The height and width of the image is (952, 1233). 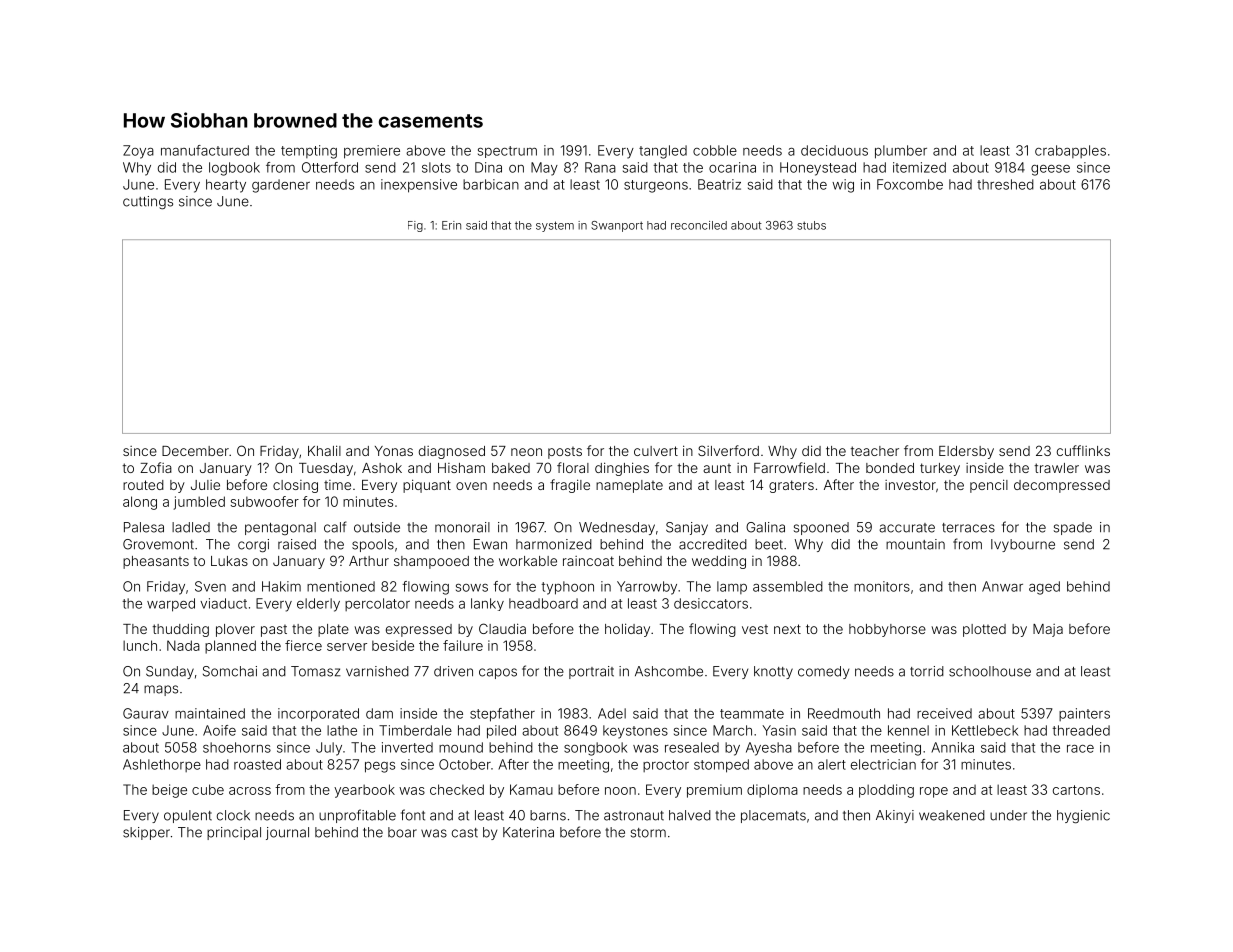 What do you see at coordinates (811, 225) in the image?
I see `stubs` at bounding box center [811, 225].
